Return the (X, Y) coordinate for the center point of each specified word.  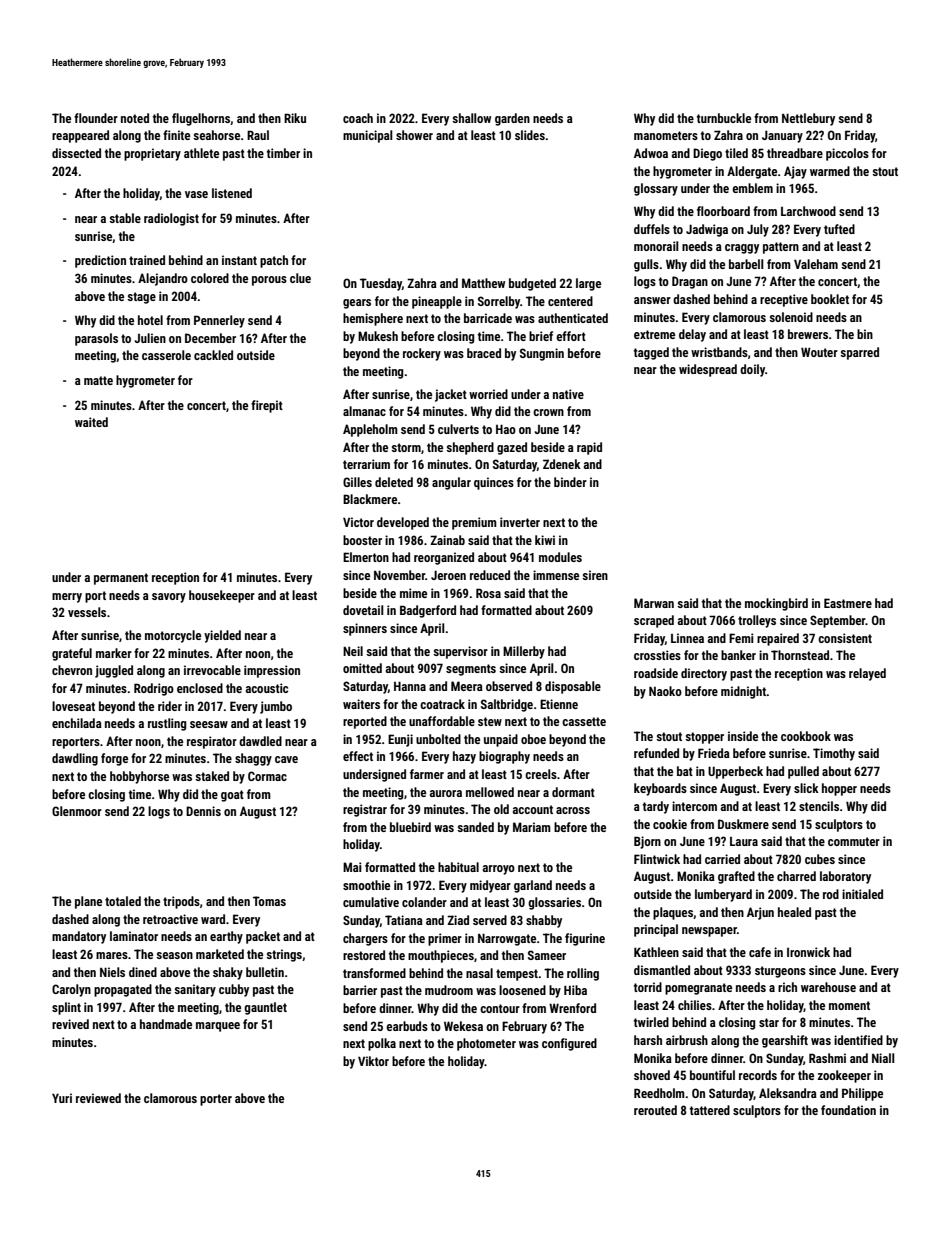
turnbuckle (724, 118)
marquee (218, 1027)
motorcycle (173, 636)
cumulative (371, 902)
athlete (201, 153)
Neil (353, 651)
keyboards (660, 789)
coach (358, 118)
